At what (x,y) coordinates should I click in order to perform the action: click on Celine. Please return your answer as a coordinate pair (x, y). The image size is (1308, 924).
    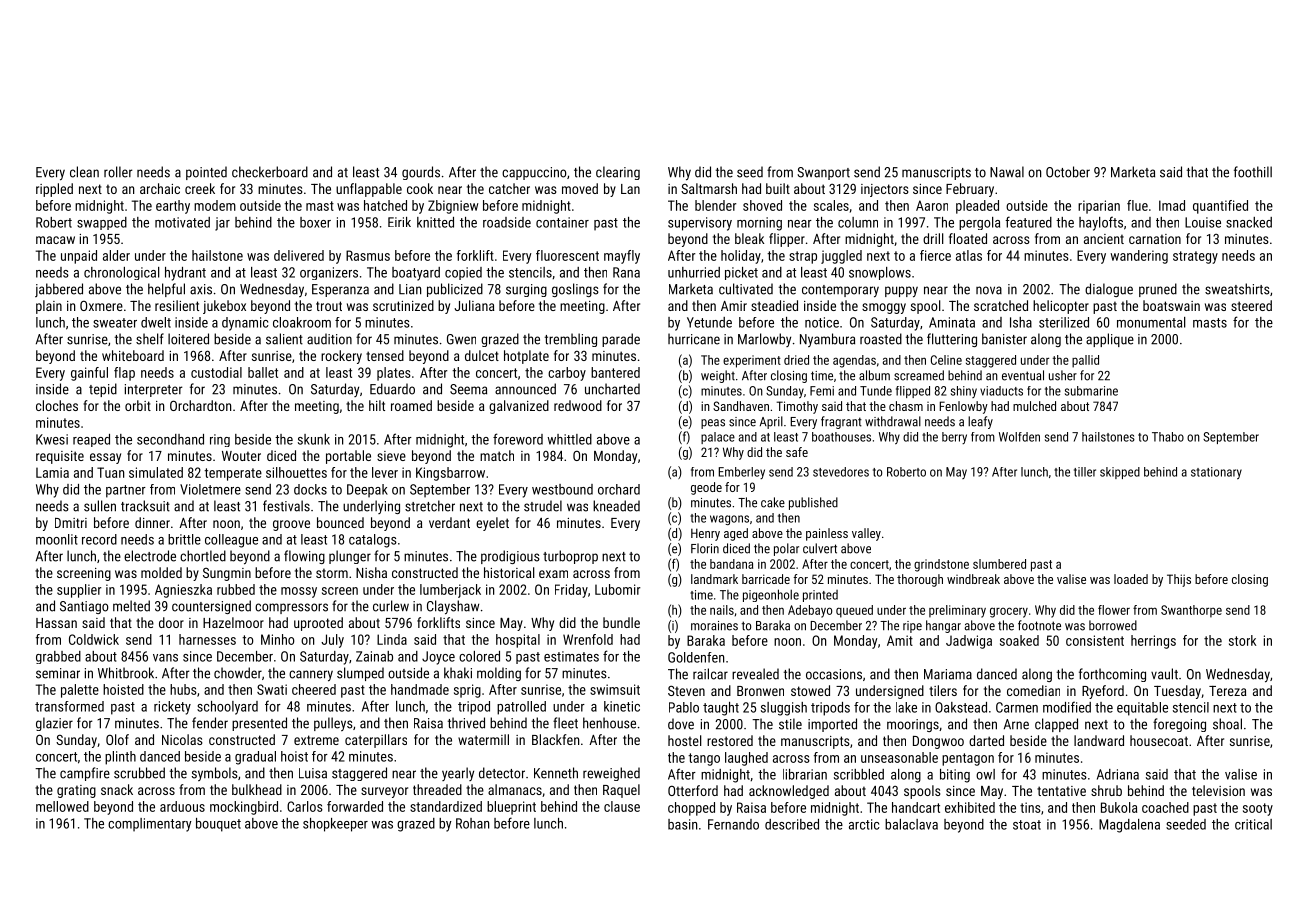
    Looking at the image, I should click on (946, 360).
